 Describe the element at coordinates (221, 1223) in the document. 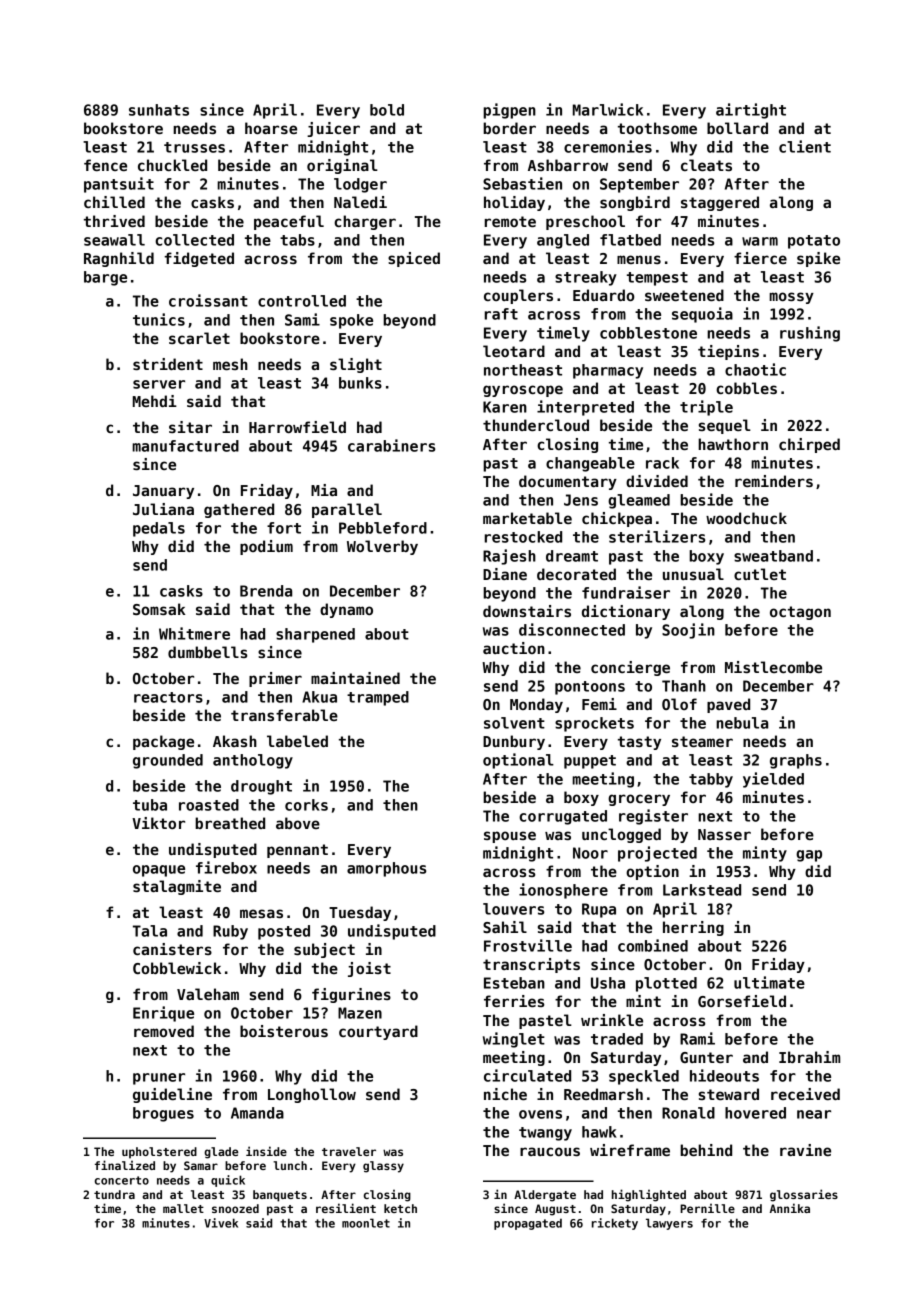

I see `Vivek` at that location.
